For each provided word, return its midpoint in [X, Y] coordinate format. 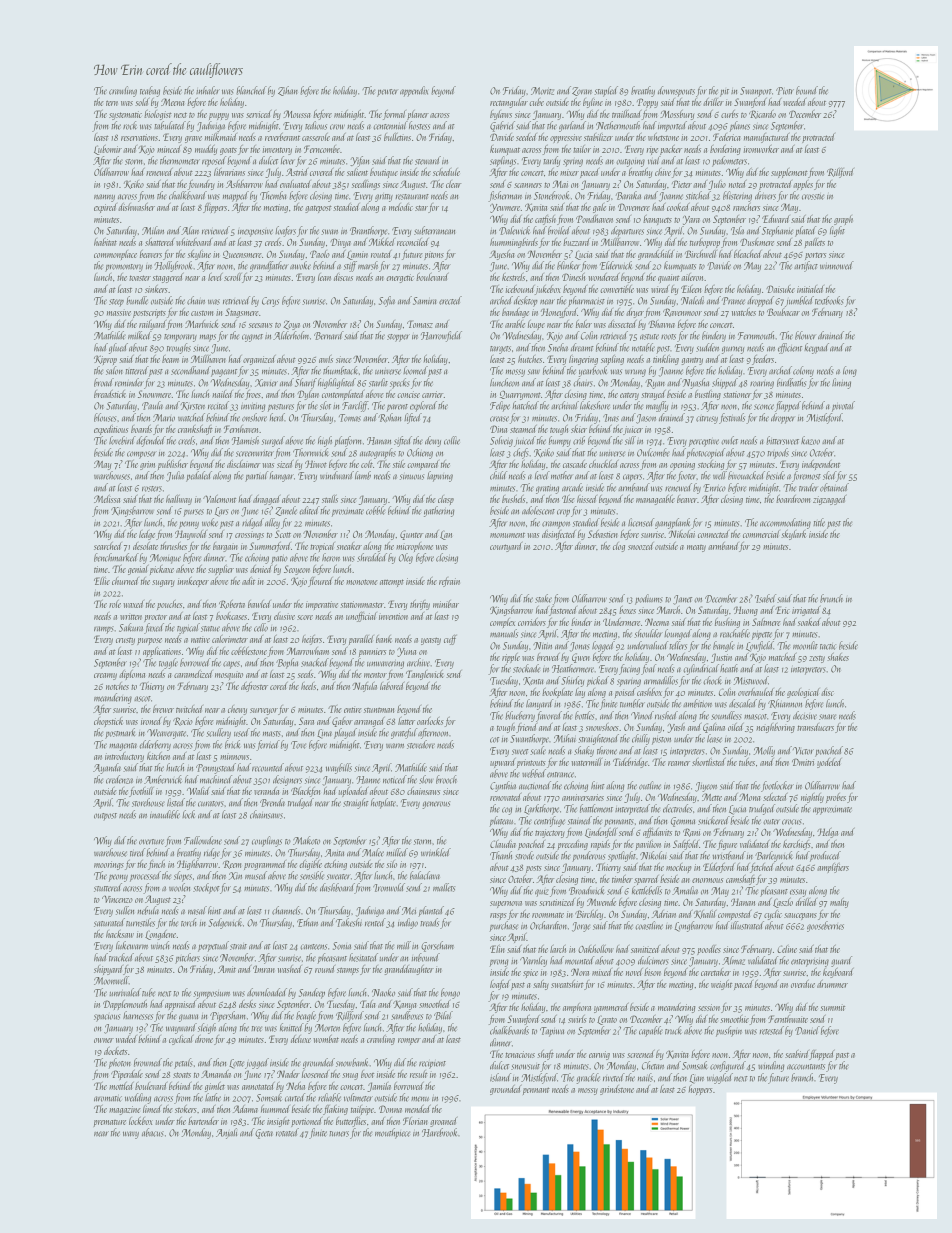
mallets [444, 887]
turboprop [705, 243]
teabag [150, 91]
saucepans [800, 916]
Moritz [542, 91]
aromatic [108, 1099]
